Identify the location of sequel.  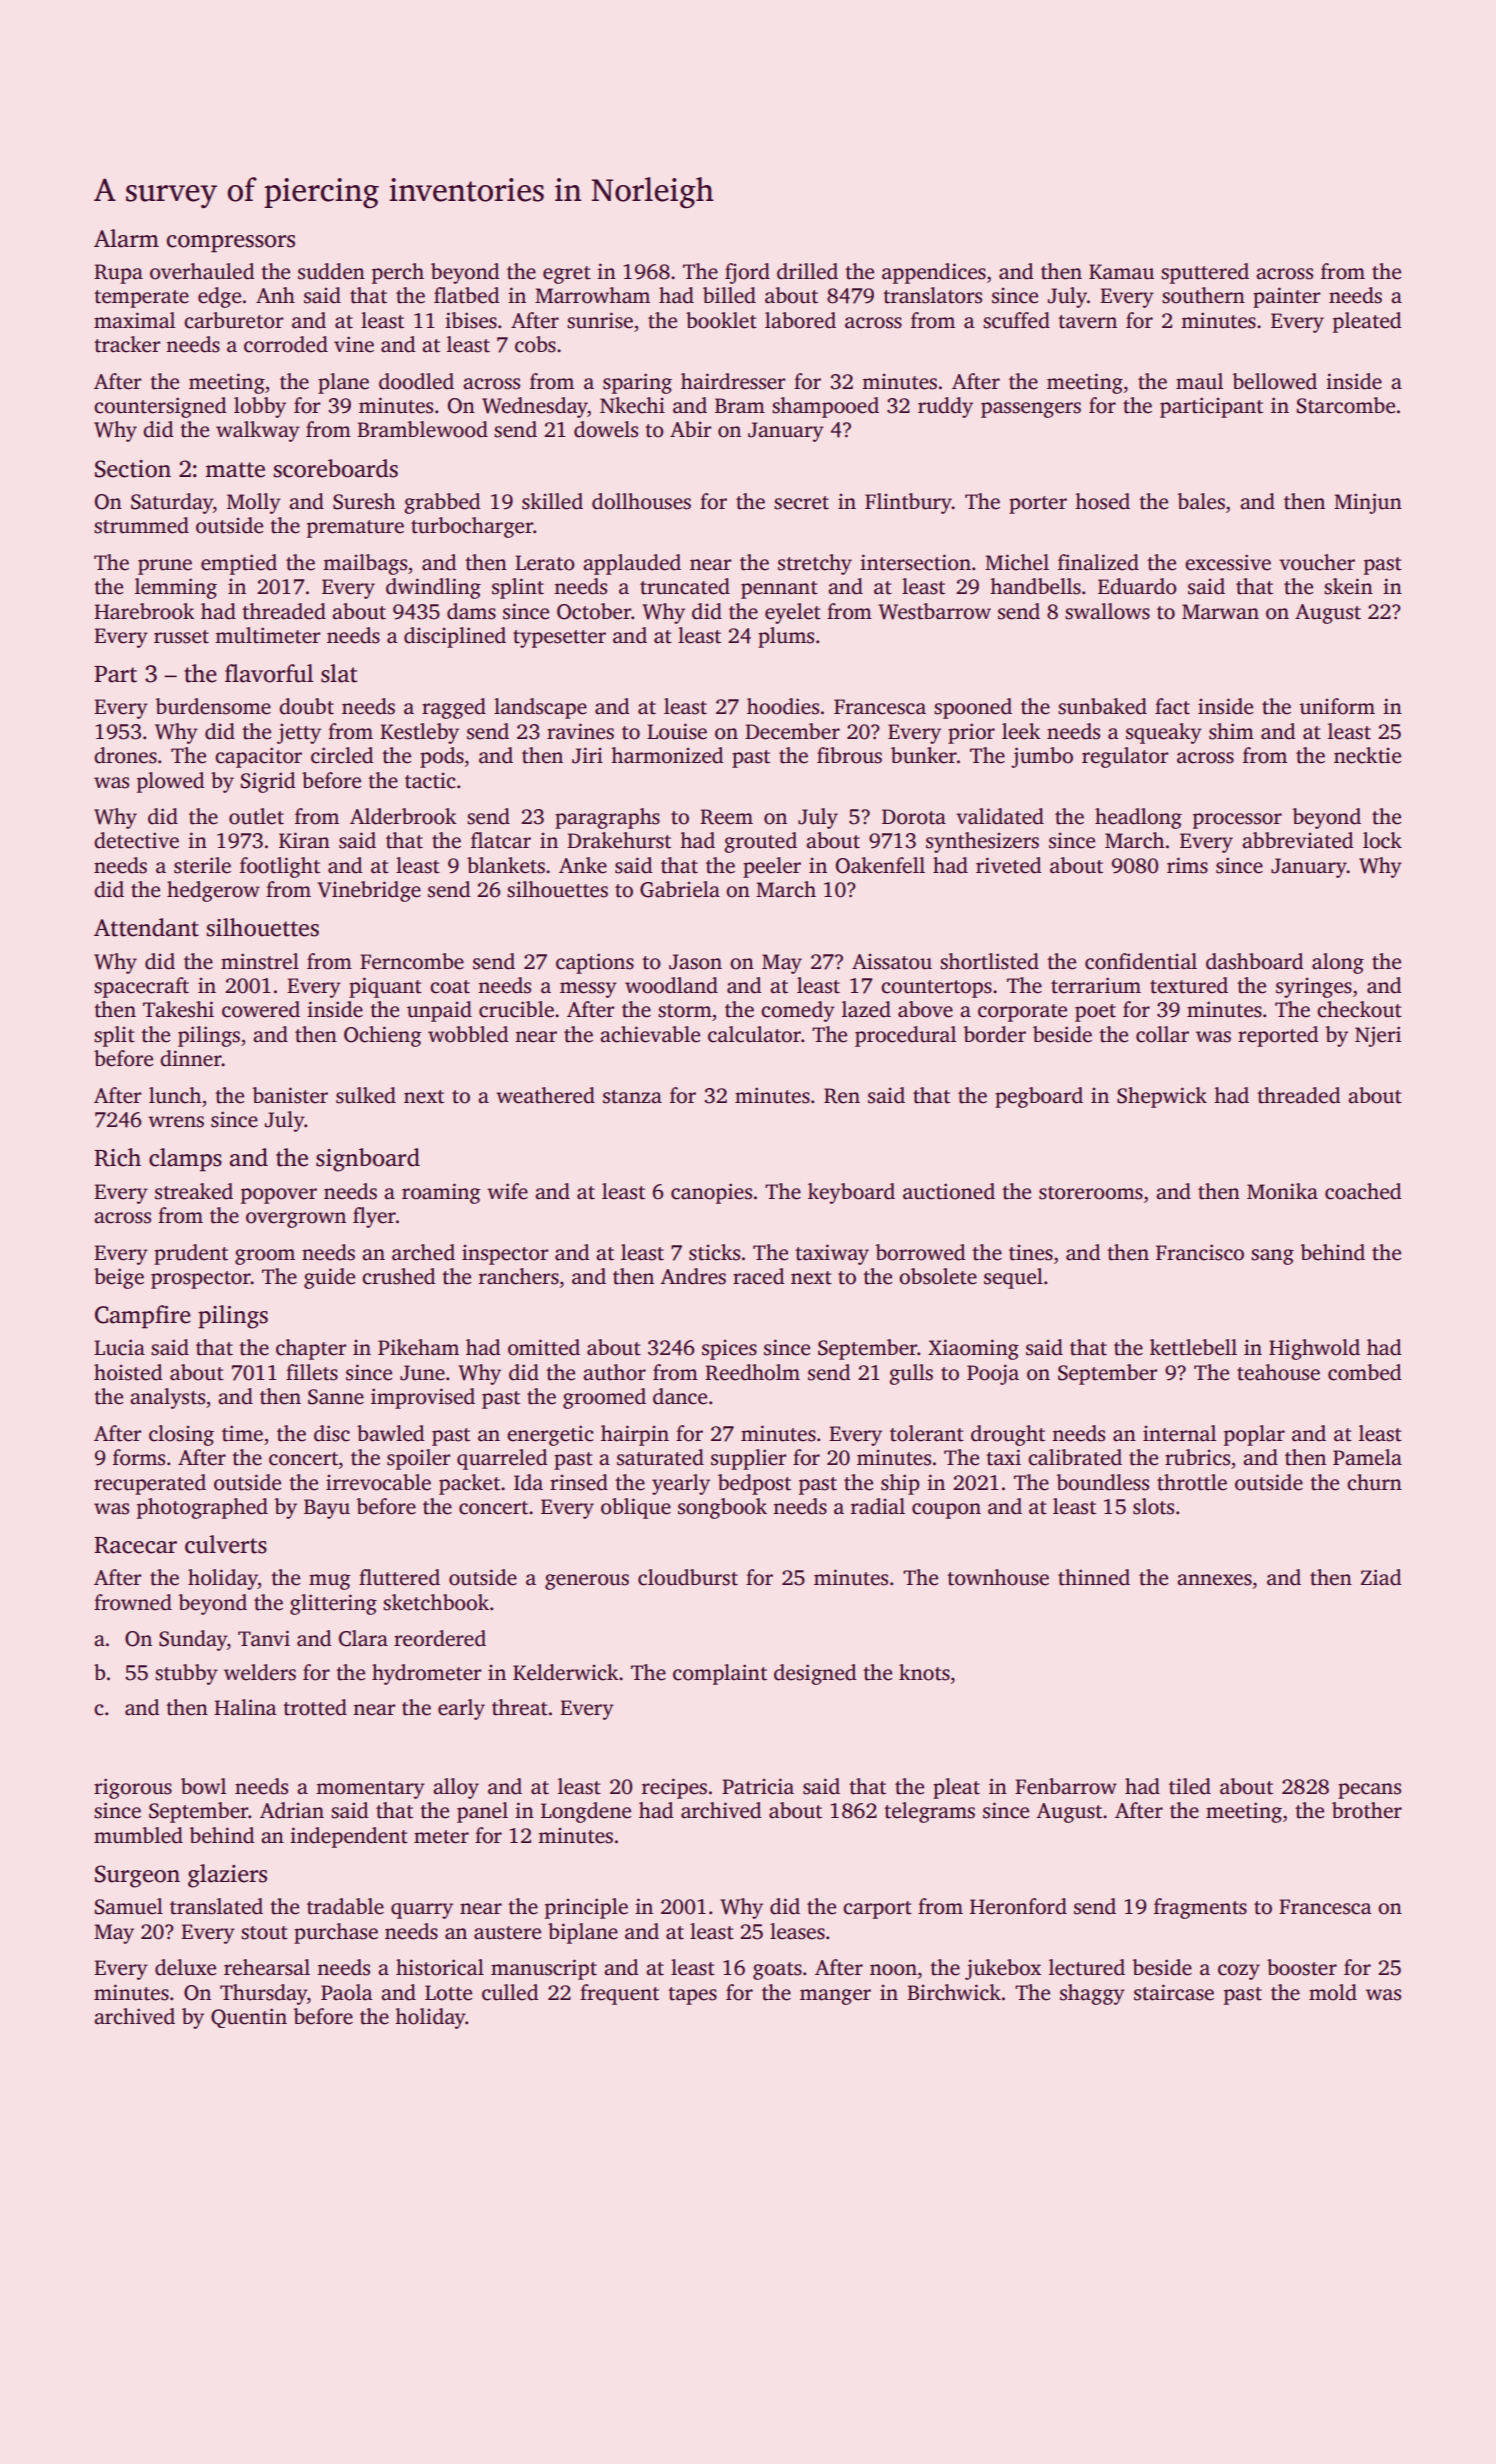
(1013, 1278).
